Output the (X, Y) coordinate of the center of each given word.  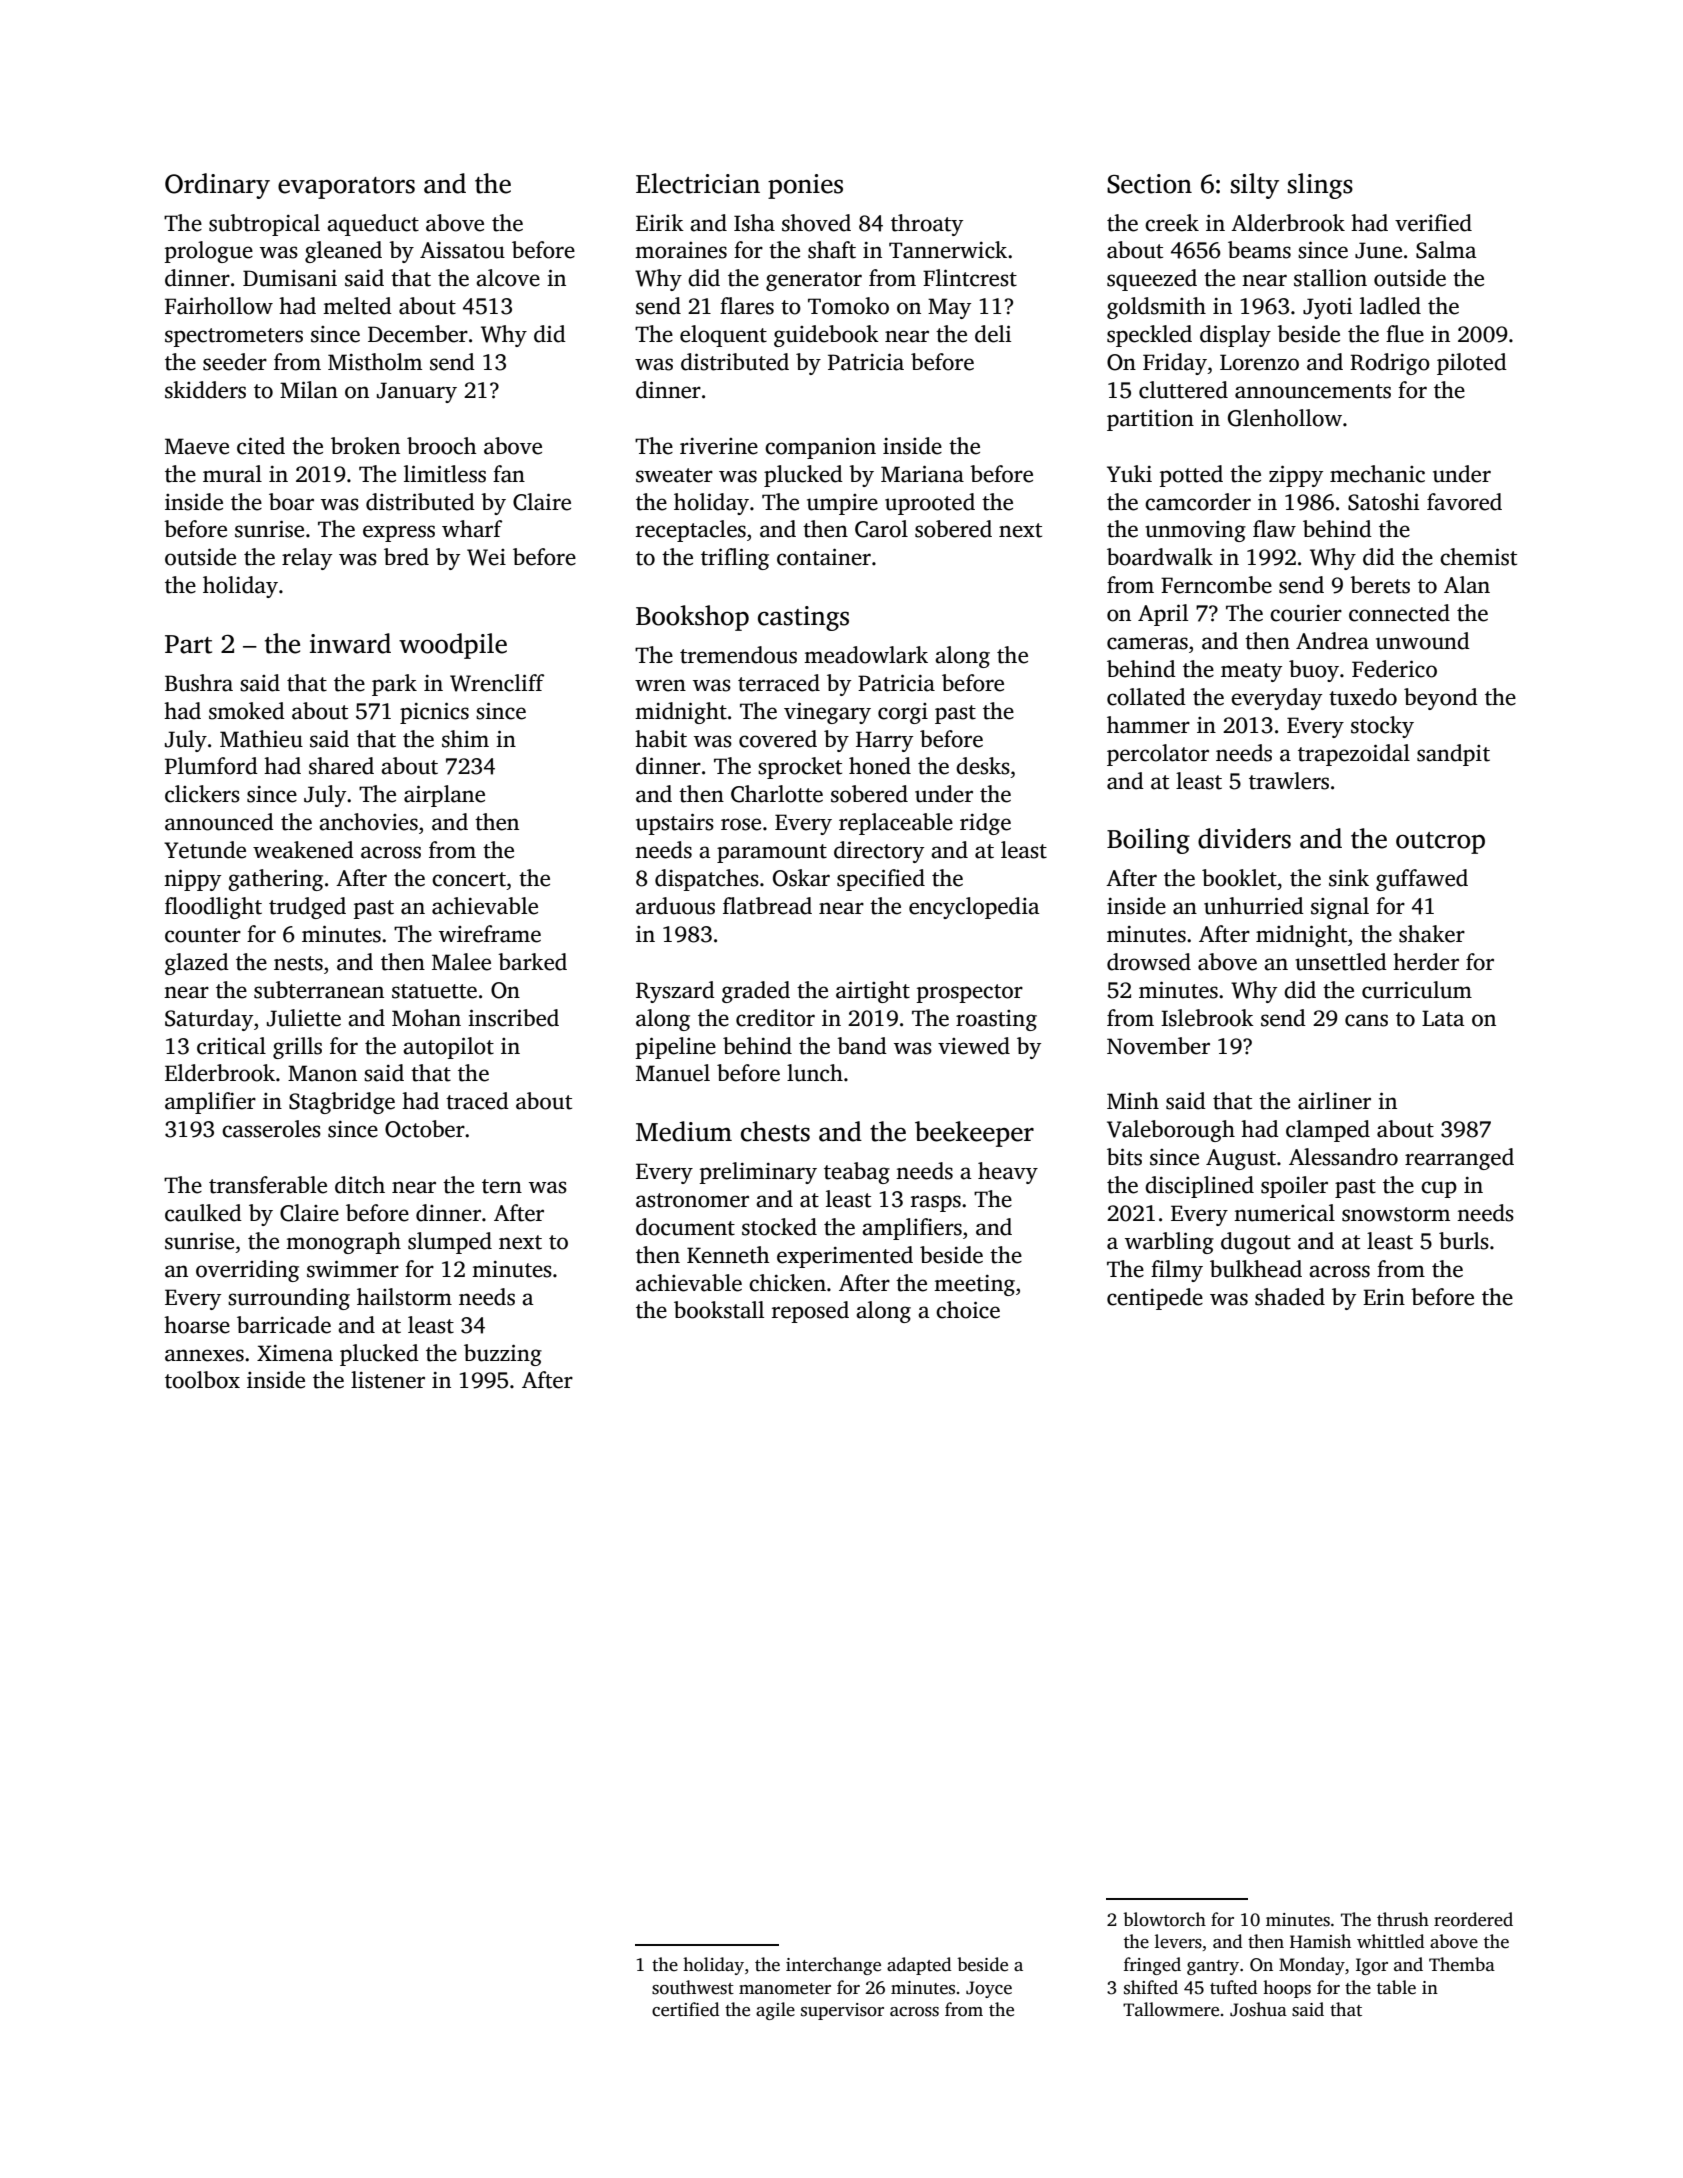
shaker (1432, 934)
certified (686, 2009)
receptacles (691, 531)
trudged (307, 908)
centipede (1155, 1299)
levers (1178, 1941)
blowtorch (1164, 1919)
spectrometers (234, 337)
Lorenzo (1259, 362)
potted (1191, 476)
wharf (472, 529)
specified (881, 880)
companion (820, 448)
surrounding (289, 1299)
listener (388, 1380)
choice (968, 1310)
